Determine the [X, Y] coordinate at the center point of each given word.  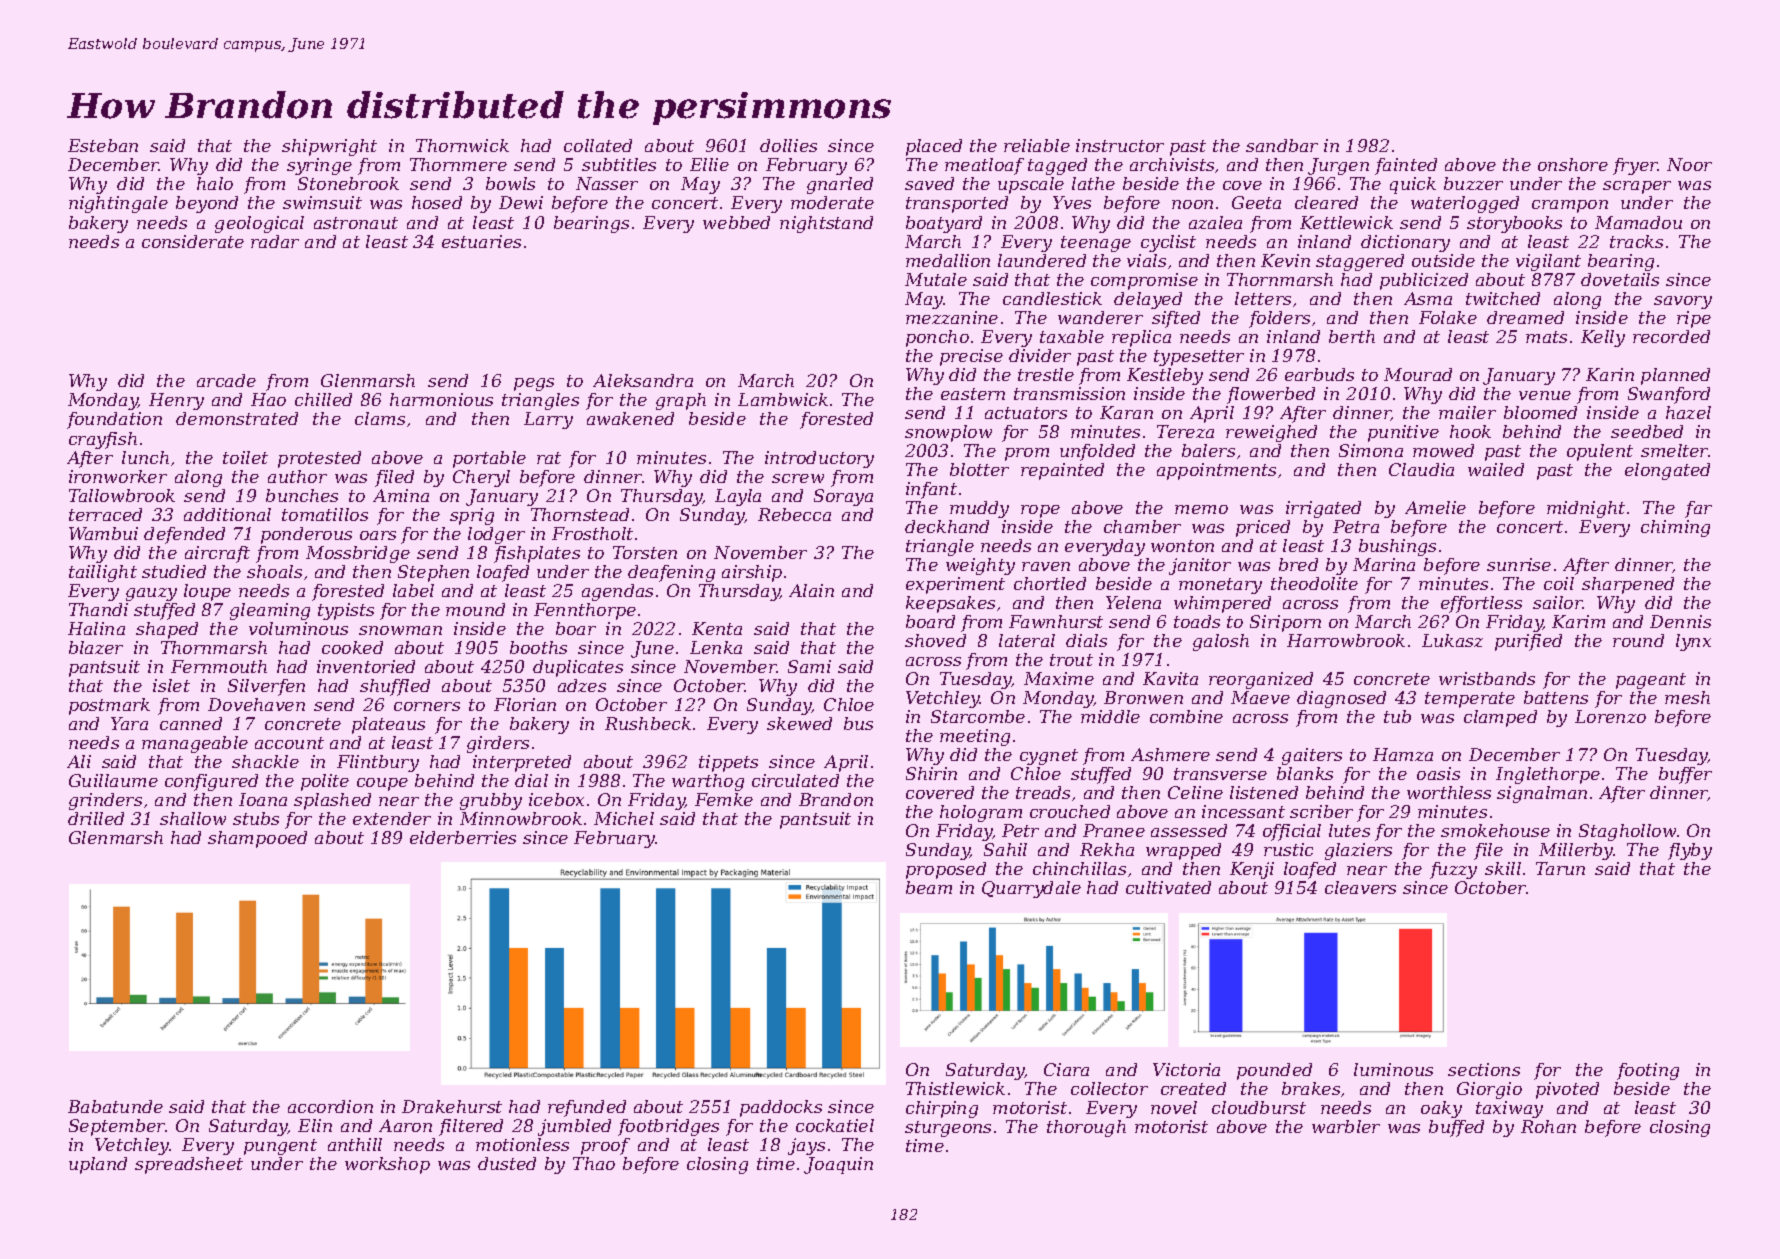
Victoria [1186, 1069]
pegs [534, 384]
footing [1648, 1071]
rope [1040, 511]
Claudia [1421, 469]
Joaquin [838, 1165]
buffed [1456, 1128]
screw [798, 478]
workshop [387, 1165]
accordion [330, 1106]
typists [346, 611]
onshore [1573, 164]
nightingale [118, 204]
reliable [1037, 145]
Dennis [1680, 621]
